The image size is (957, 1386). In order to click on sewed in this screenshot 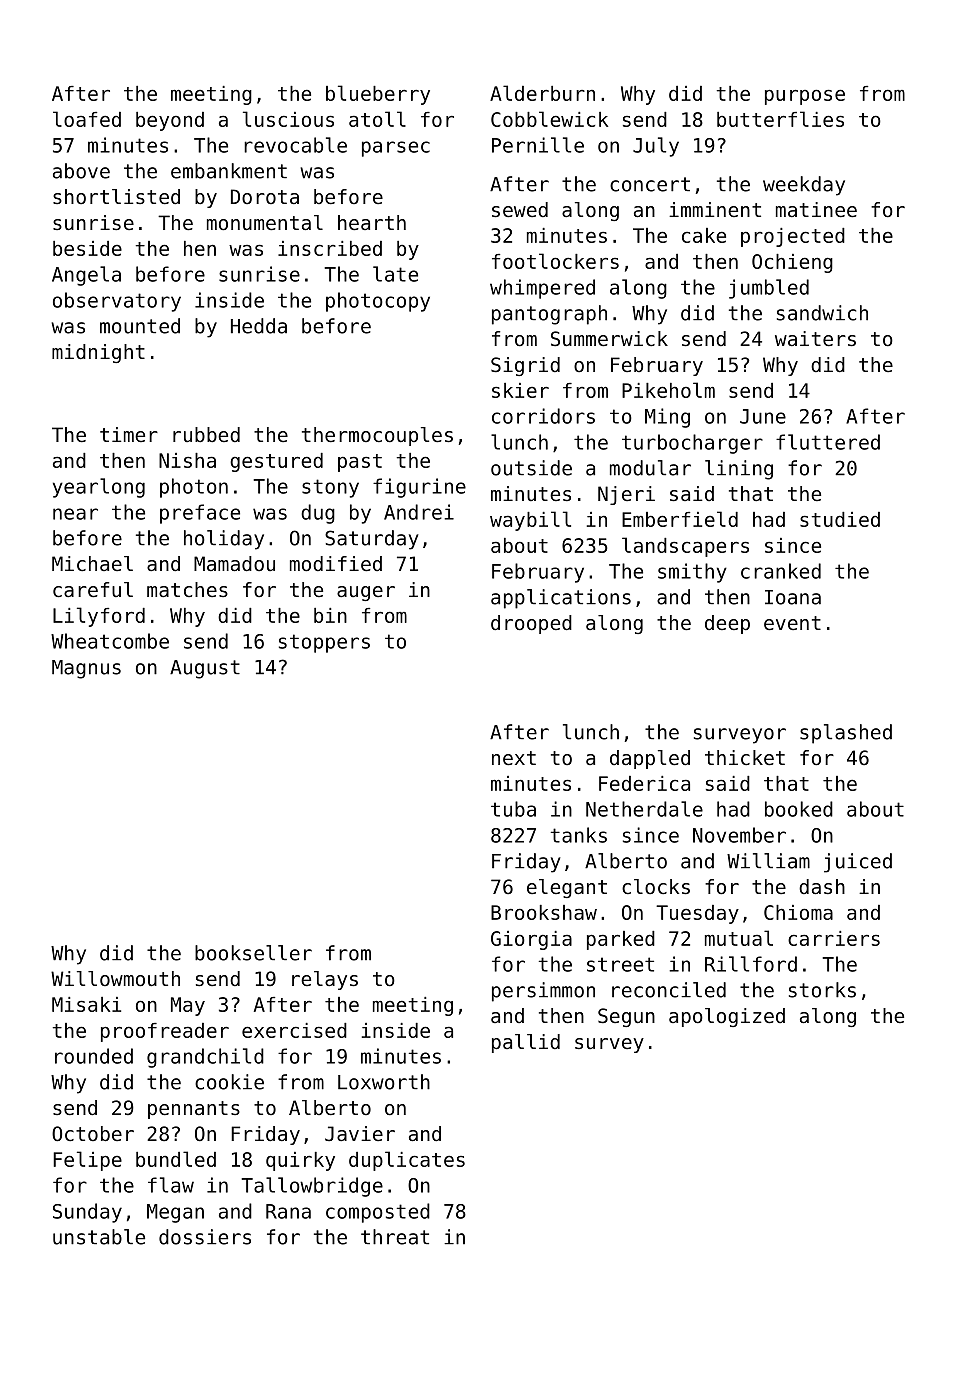, I will do `click(520, 210)`.
